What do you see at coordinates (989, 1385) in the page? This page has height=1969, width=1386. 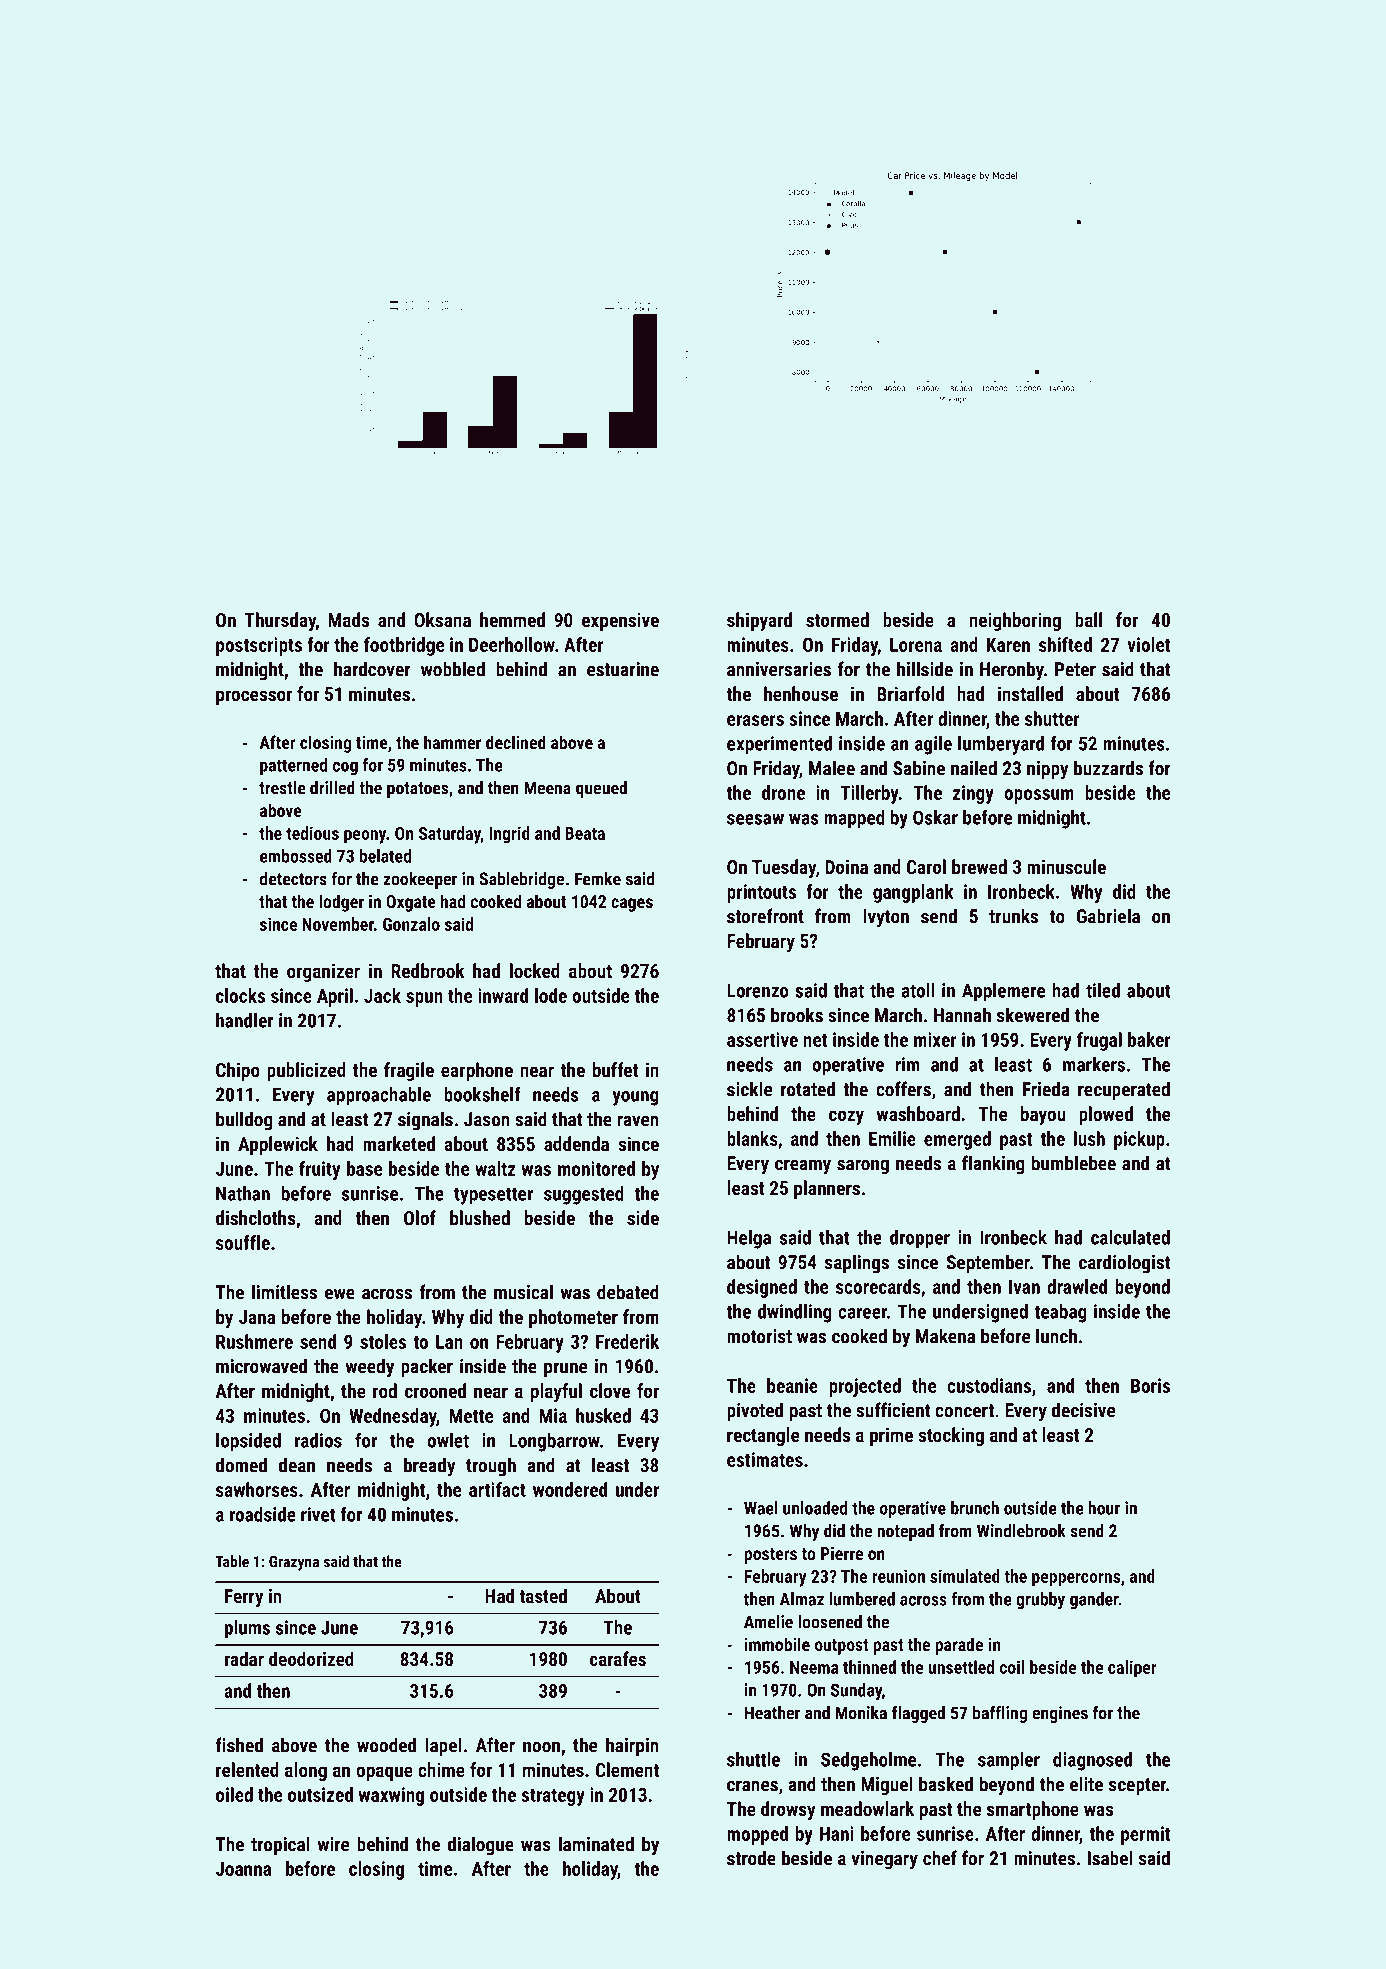 I see `custodians` at bounding box center [989, 1385].
